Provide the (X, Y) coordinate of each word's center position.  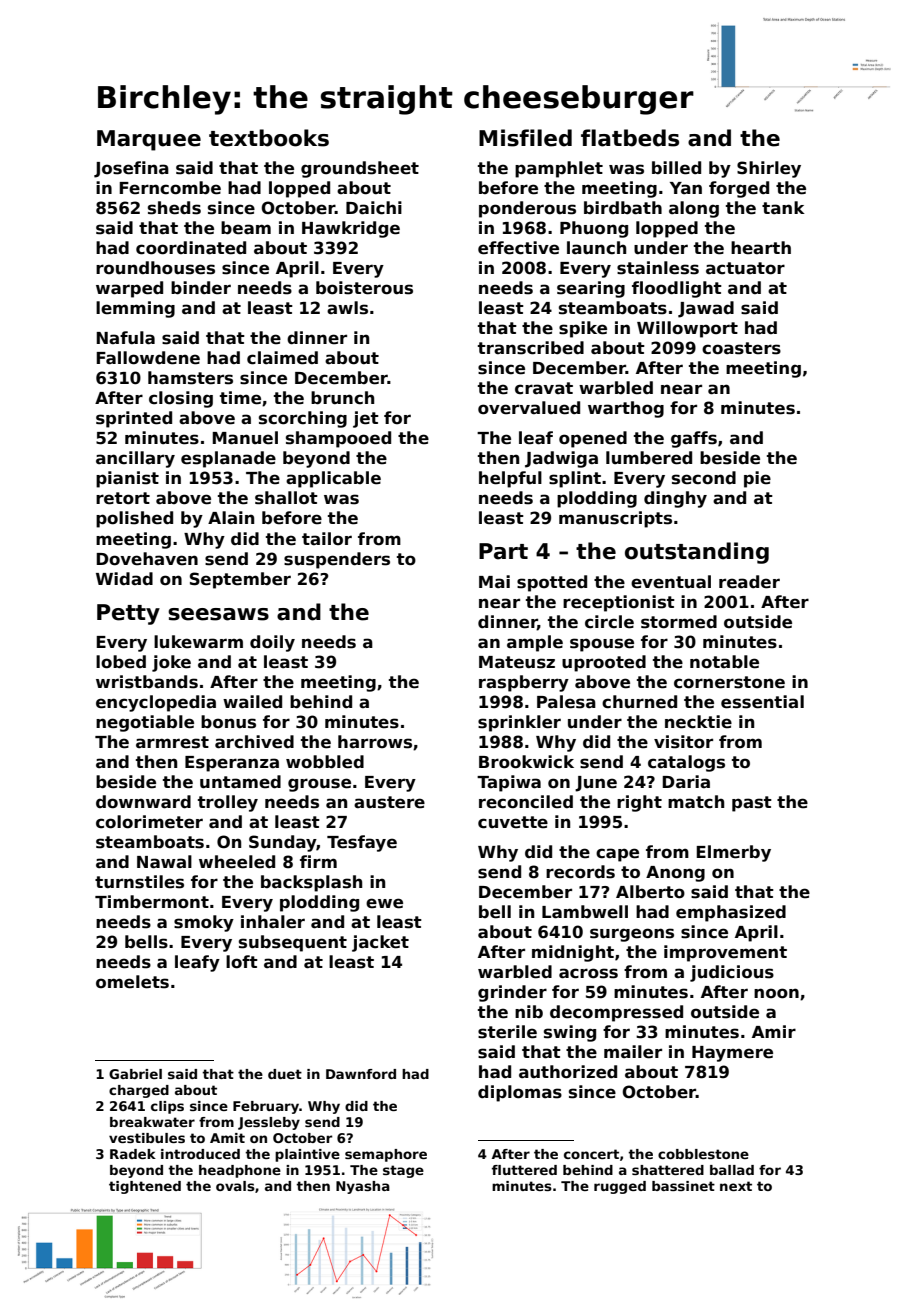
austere (389, 802)
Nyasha (363, 1187)
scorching (303, 419)
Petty (128, 614)
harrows (375, 742)
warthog (626, 409)
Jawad (706, 309)
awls (347, 308)
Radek (133, 1154)
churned (639, 702)
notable (724, 662)
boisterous (364, 288)
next (736, 1186)
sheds (174, 208)
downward (143, 802)
